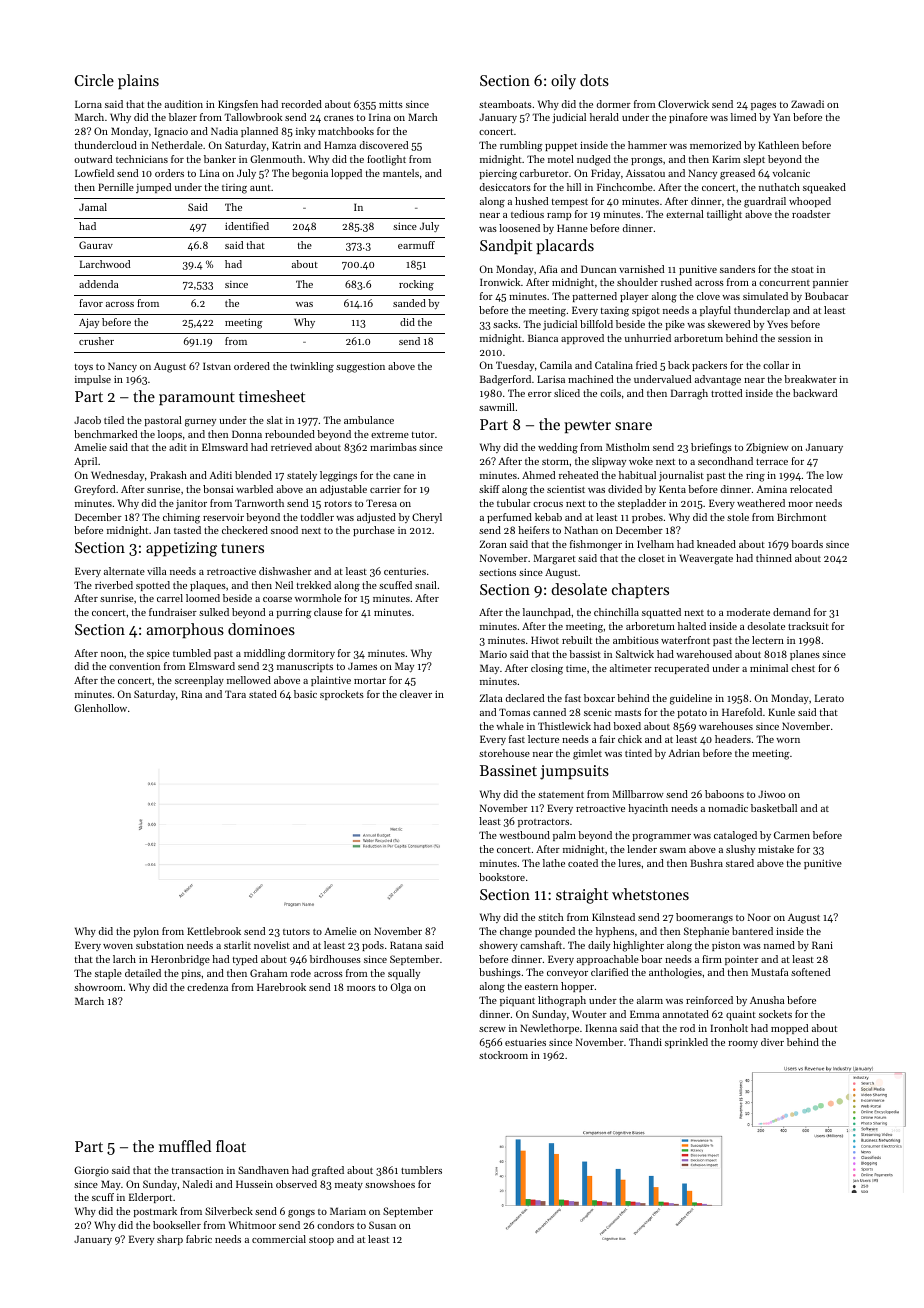 The height and width of the screenshot is (1308, 924). What do you see at coordinates (252, 366) in the screenshot?
I see `ordered` at bounding box center [252, 366].
